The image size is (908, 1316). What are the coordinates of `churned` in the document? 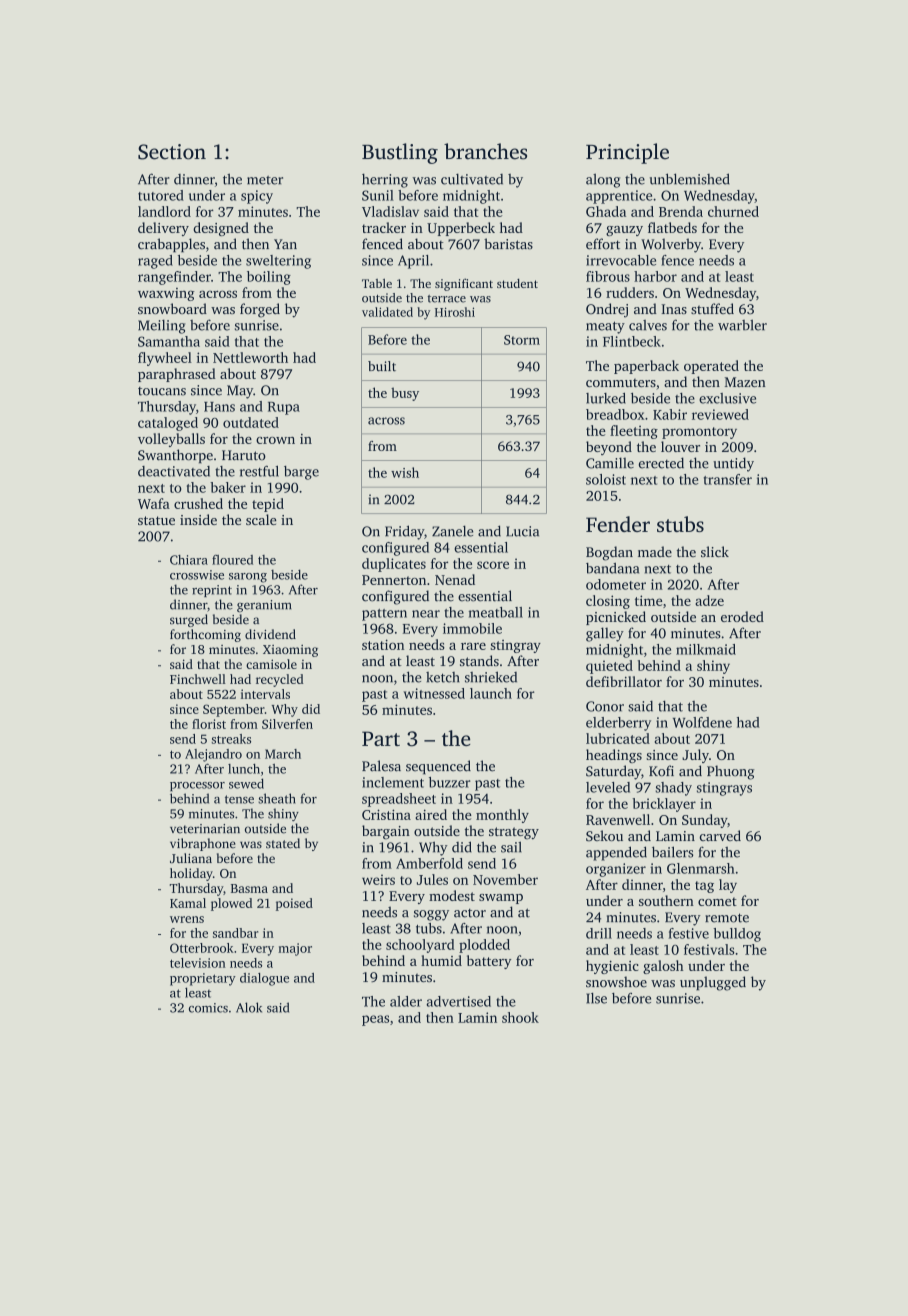 It's located at (733, 211).
